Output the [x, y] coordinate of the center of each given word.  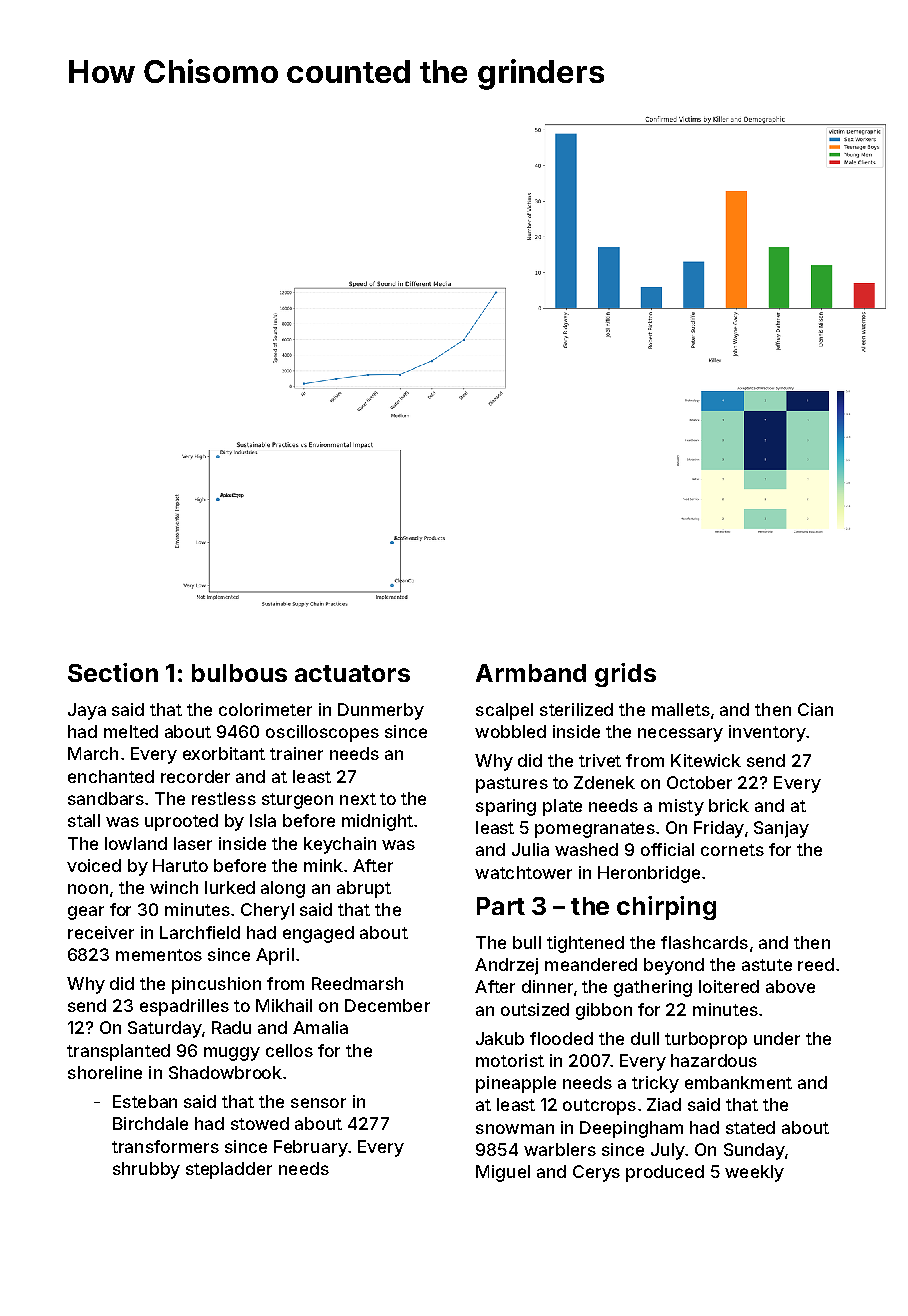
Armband [531, 673]
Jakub [500, 1038]
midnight [377, 822]
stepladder [229, 1170]
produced [665, 1173]
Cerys [596, 1173]
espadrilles [184, 1007]
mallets [681, 709]
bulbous [239, 673]
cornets [732, 850]
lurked [230, 887]
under [777, 1038]
